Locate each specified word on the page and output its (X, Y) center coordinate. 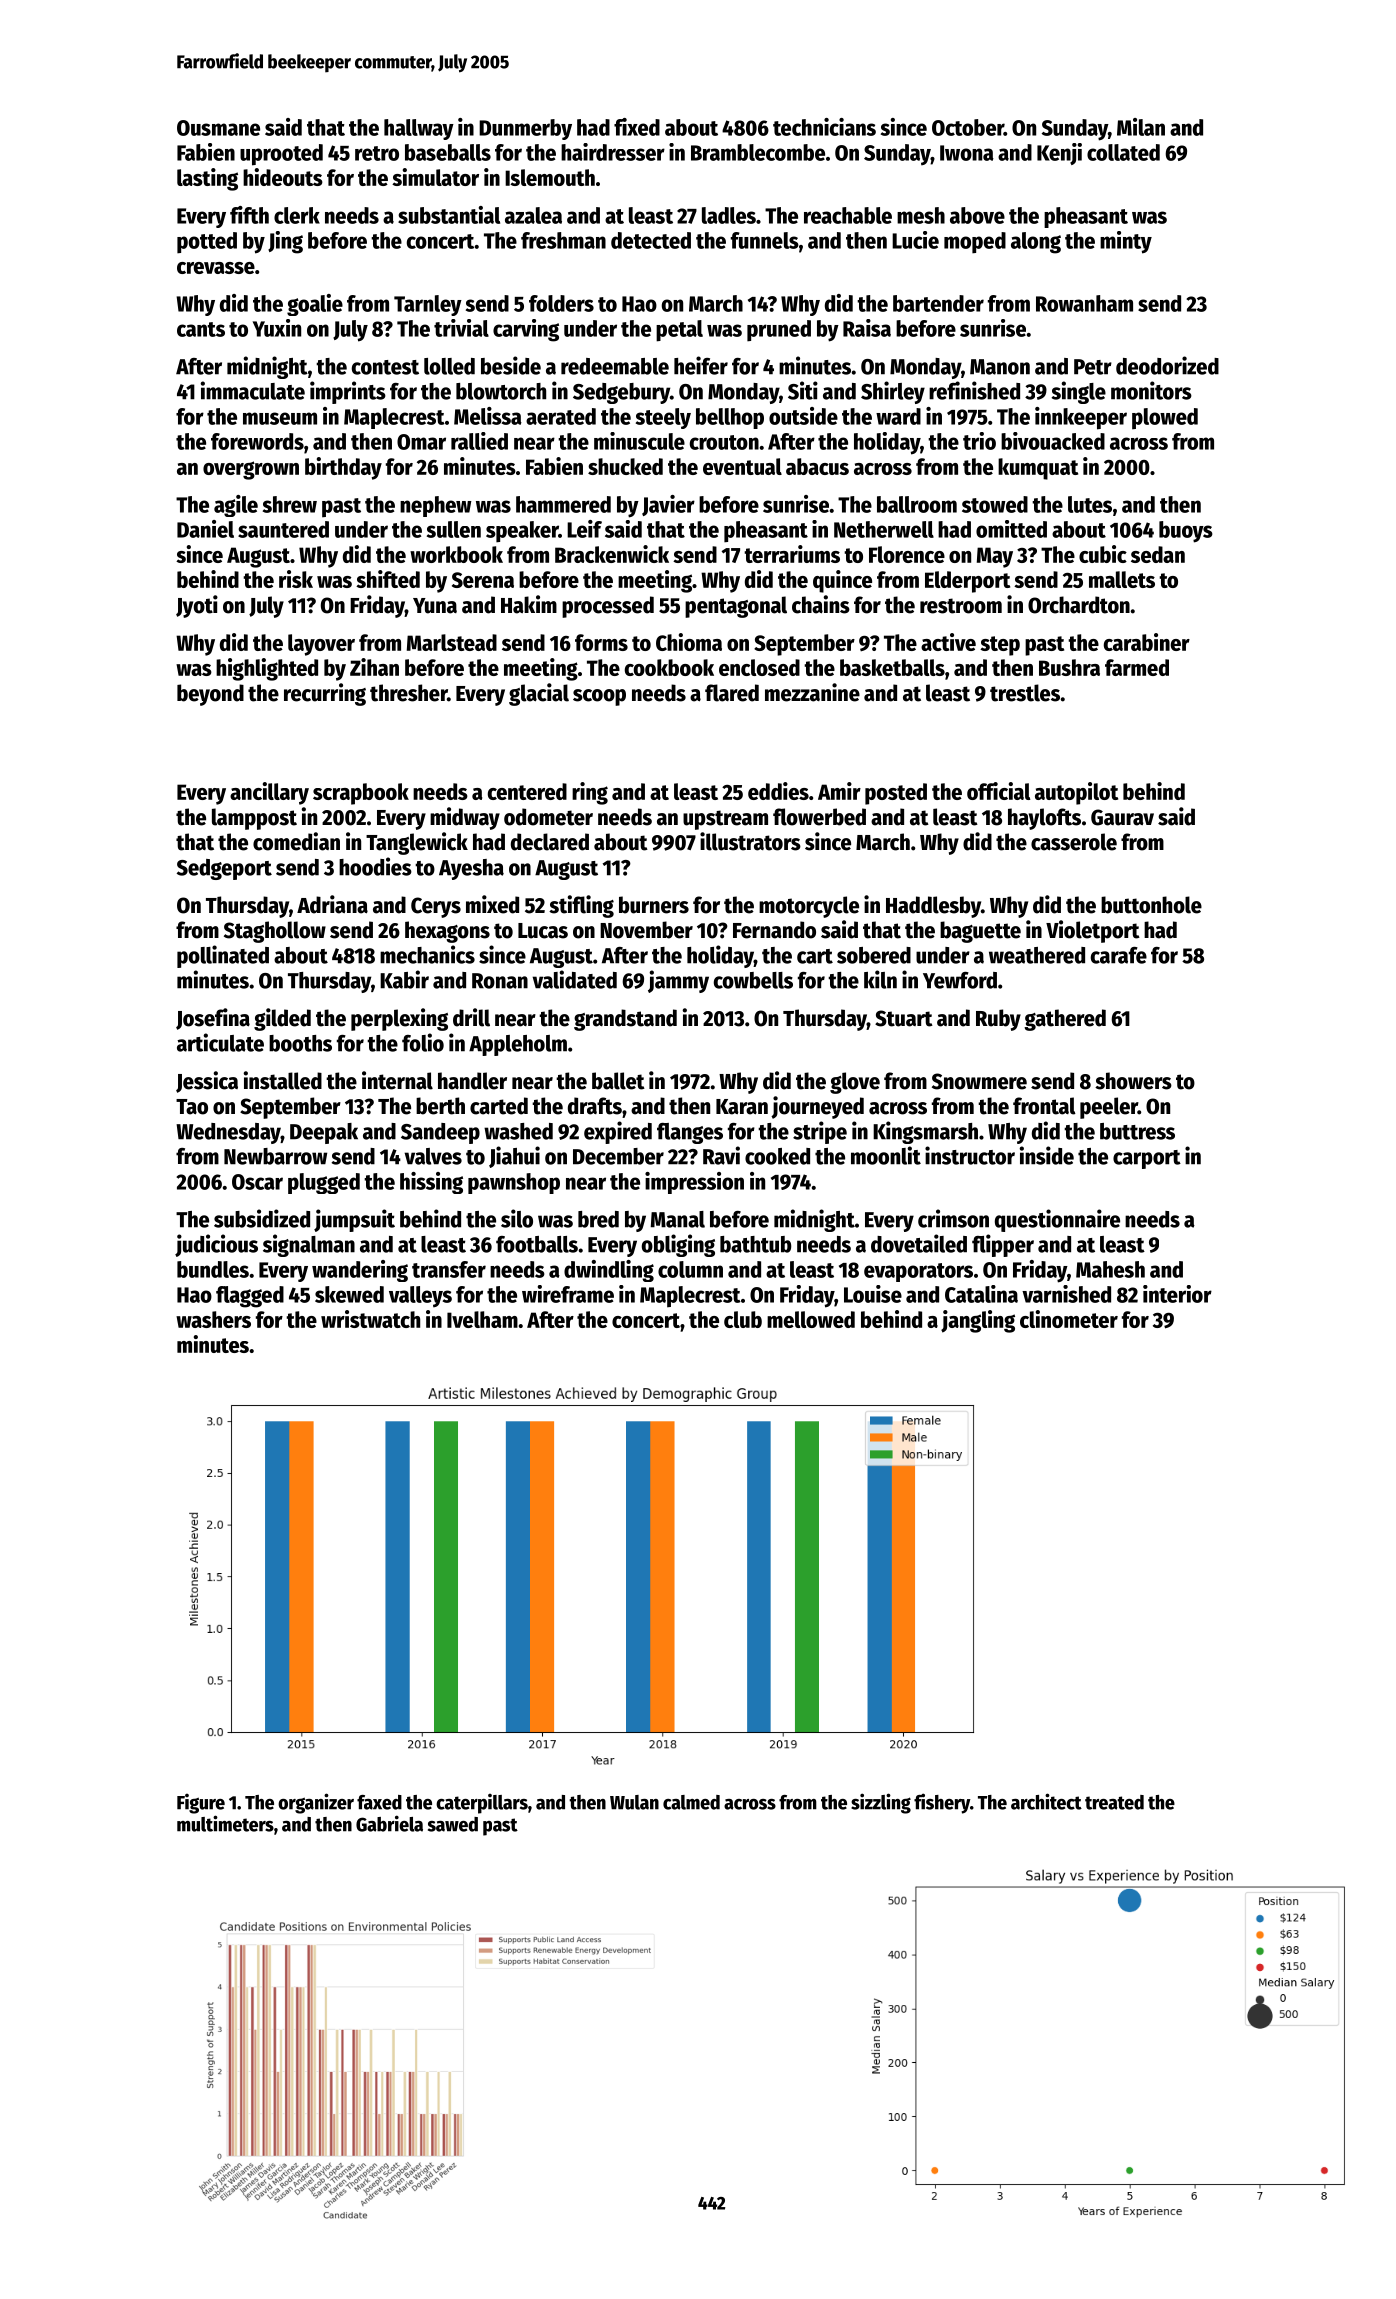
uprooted (281, 155)
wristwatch (370, 1319)
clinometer (1069, 1319)
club (743, 1319)
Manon (1000, 367)
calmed (691, 1802)
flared (732, 693)
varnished (1066, 1294)
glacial (539, 694)
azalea (533, 215)
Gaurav (1122, 817)
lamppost (254, 819)
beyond (210, 695)
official (999, 791)
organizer (316, 1803)
